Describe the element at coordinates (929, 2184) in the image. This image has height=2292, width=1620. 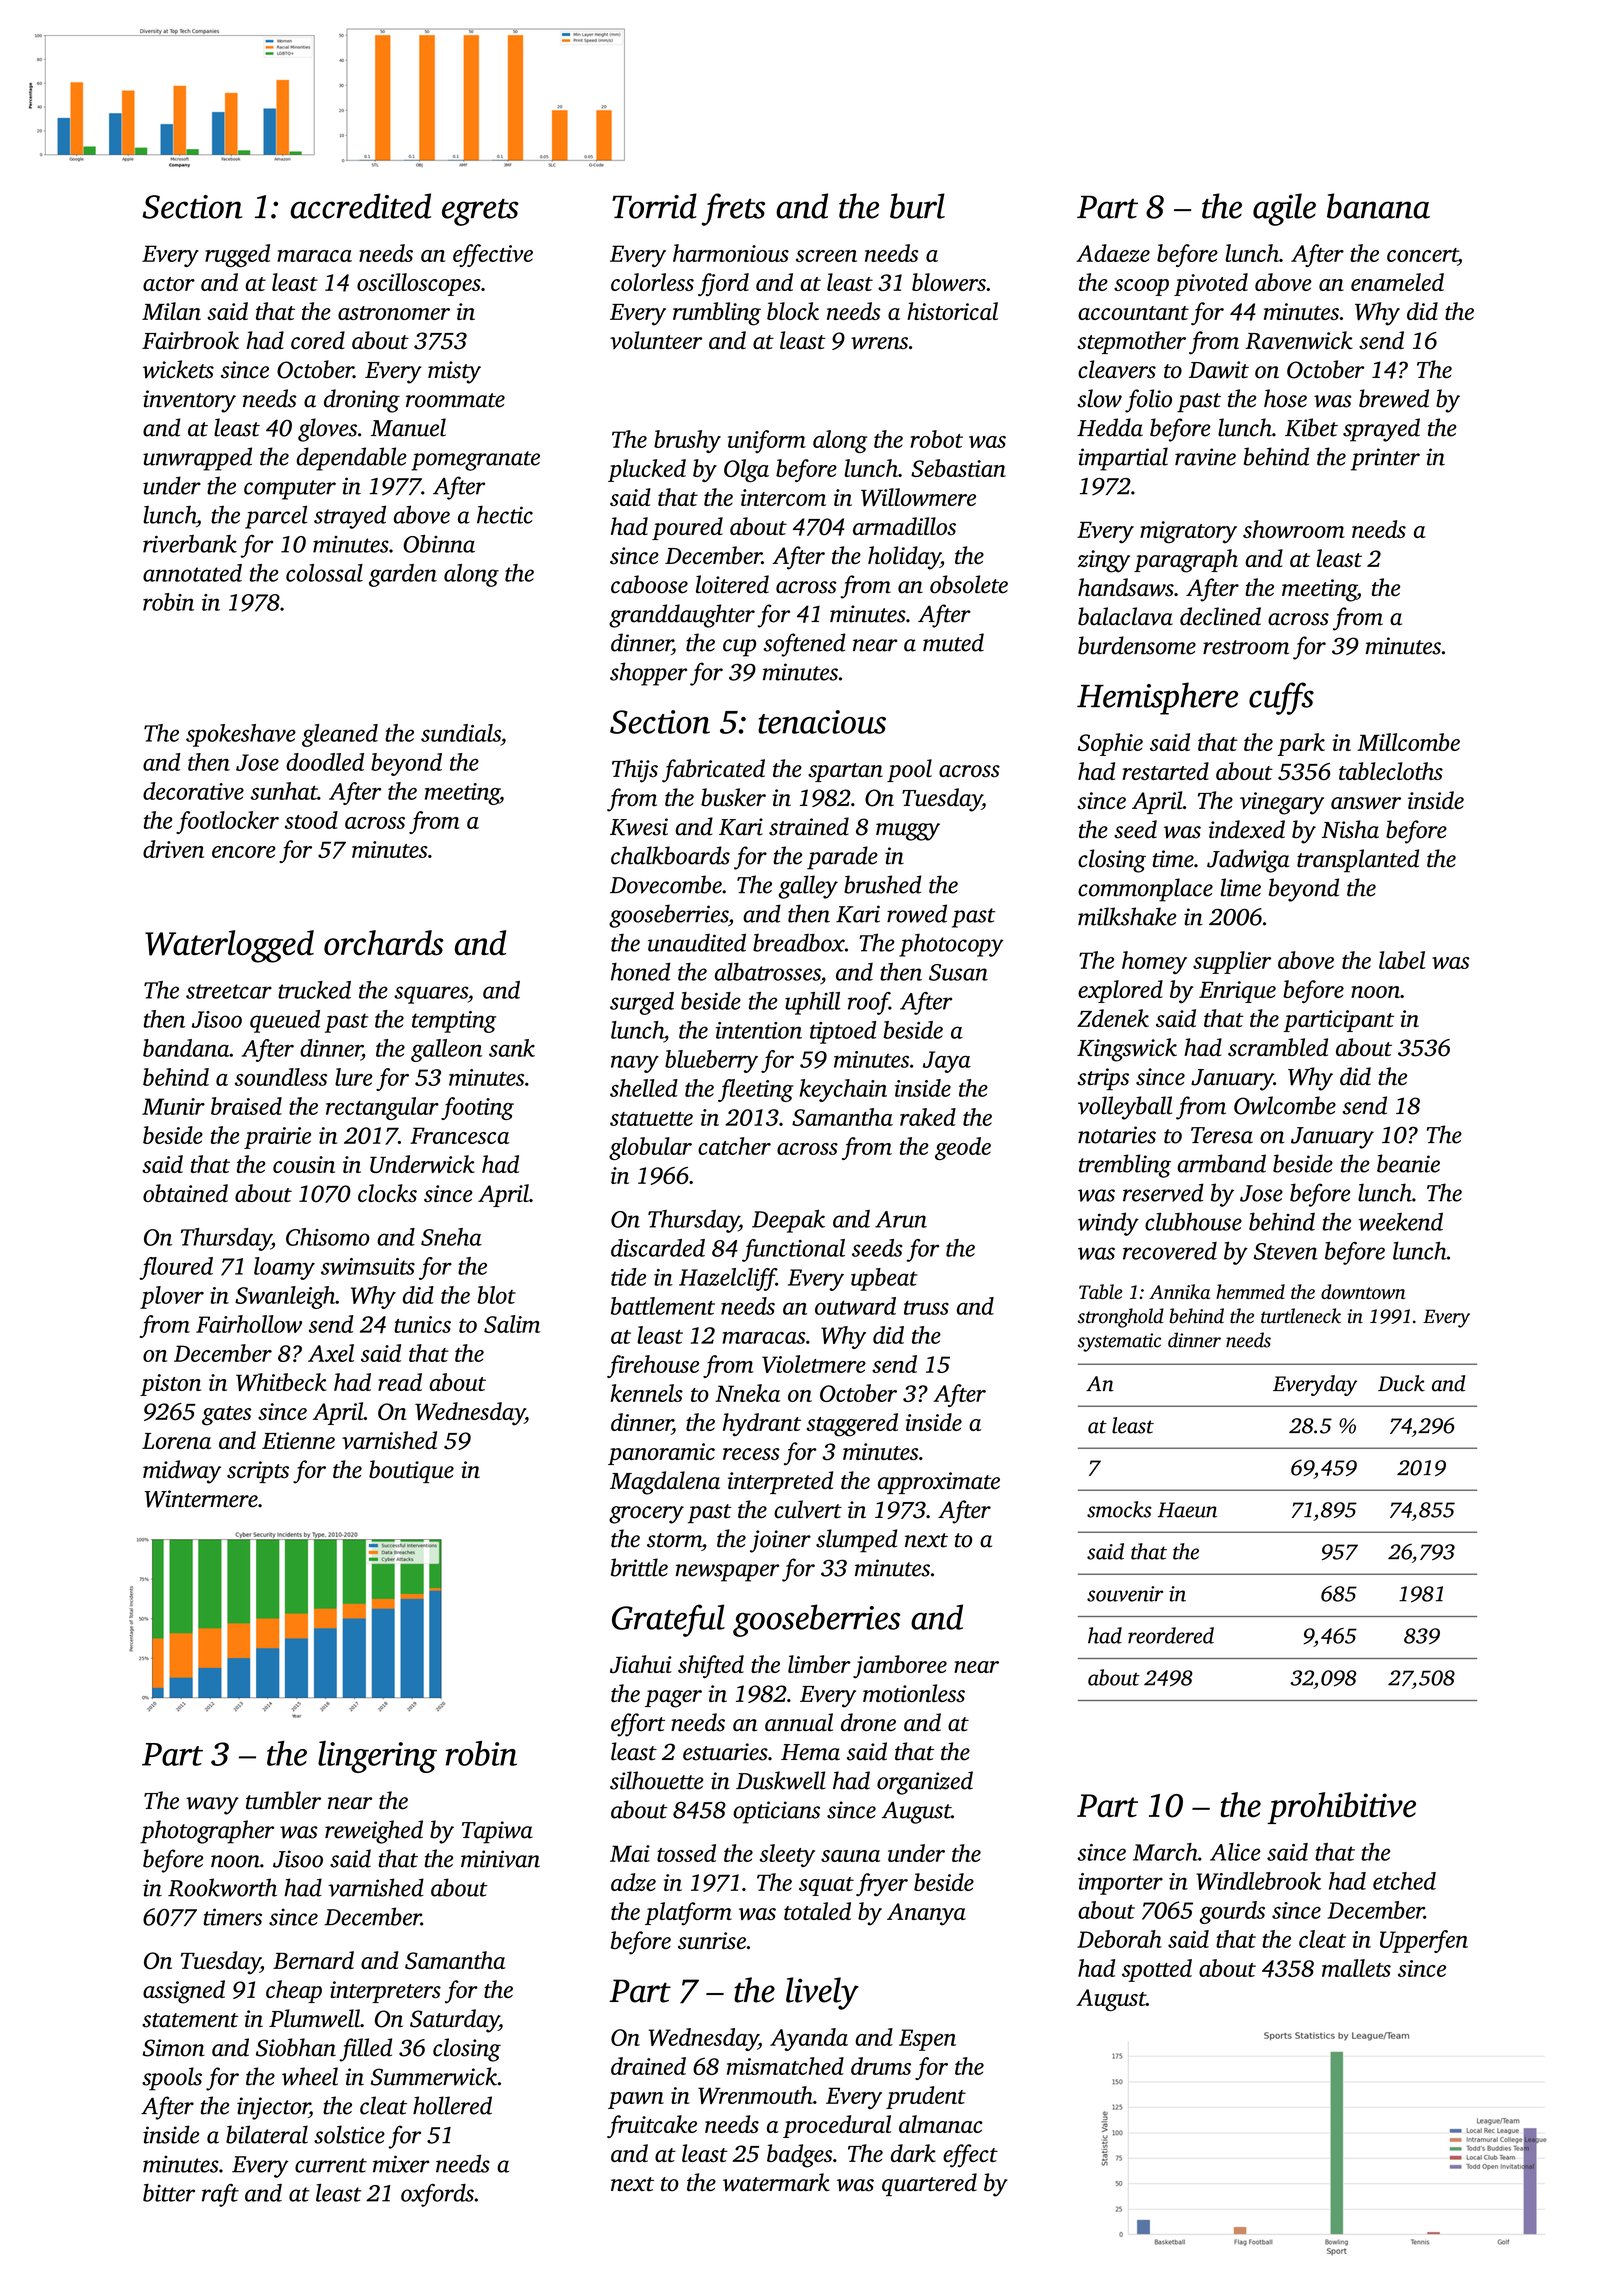
I see `quartered` at that location.
